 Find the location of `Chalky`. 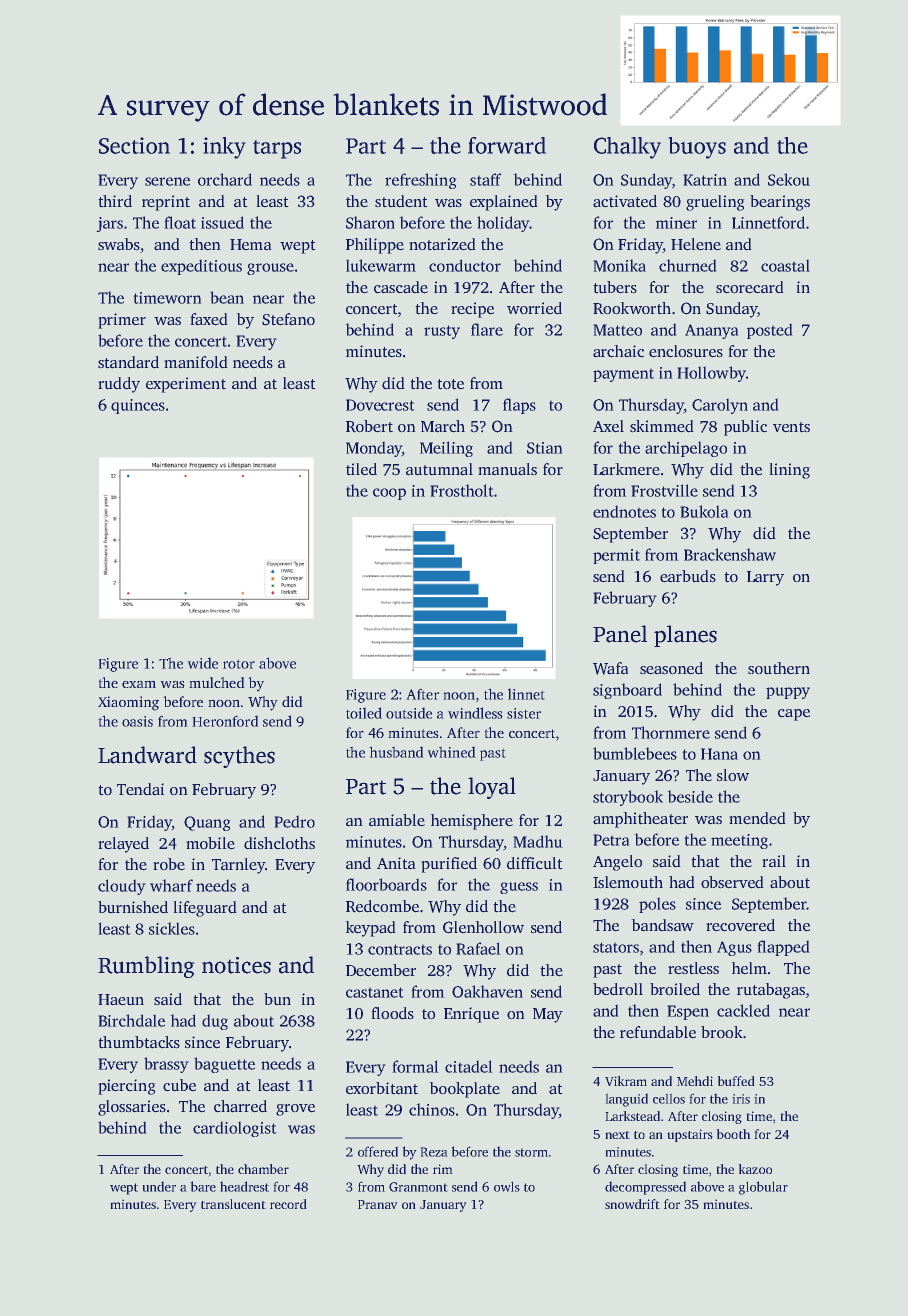

Chalky is located at coordinates (627, 148).
